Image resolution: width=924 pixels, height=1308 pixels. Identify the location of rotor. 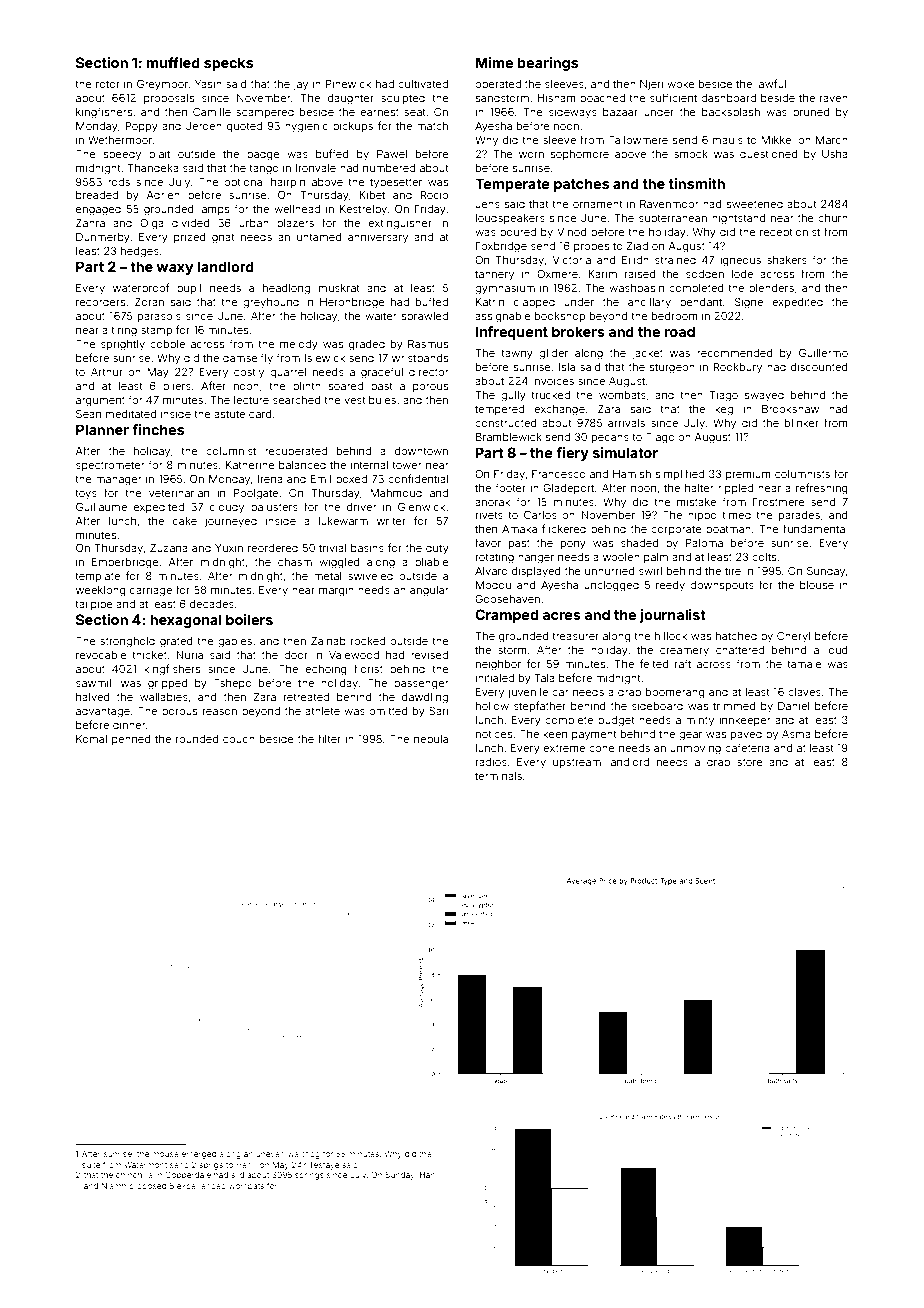
(108, 84).
